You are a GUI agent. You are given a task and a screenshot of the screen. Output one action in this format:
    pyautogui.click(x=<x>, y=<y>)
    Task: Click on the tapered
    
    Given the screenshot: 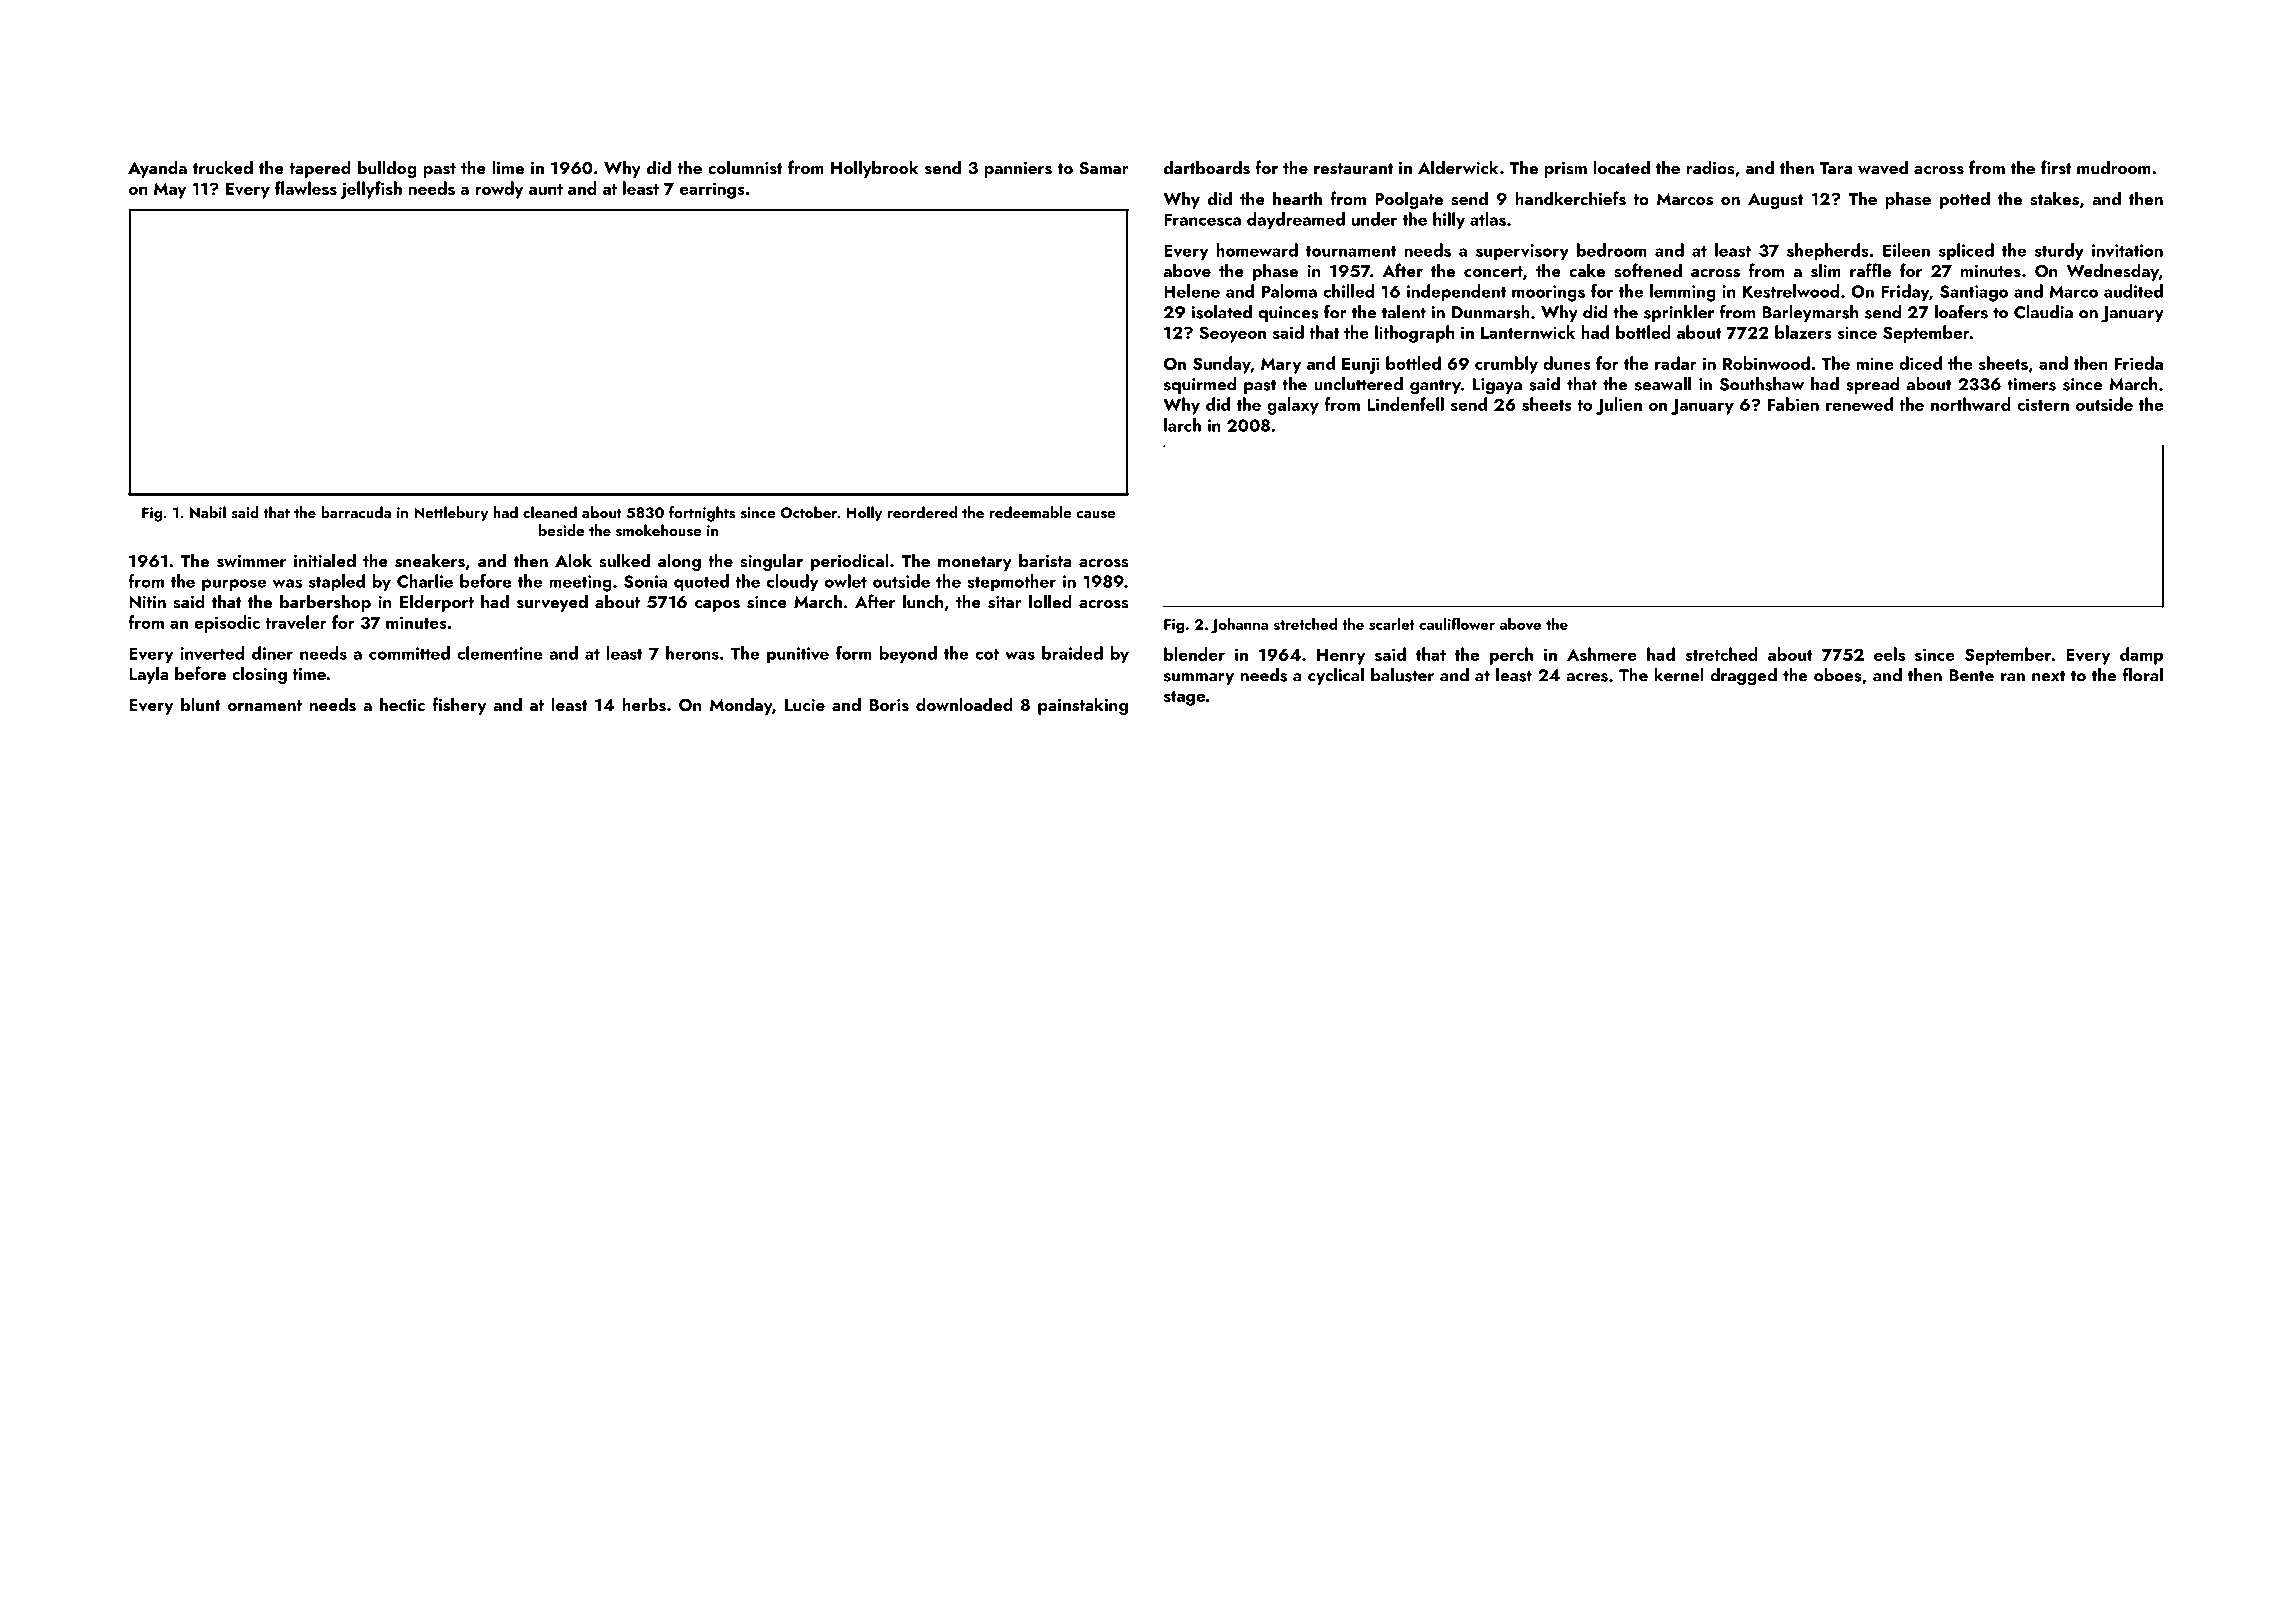 What is the action you would take?
    pyautogui.click(x=320, y=169)
